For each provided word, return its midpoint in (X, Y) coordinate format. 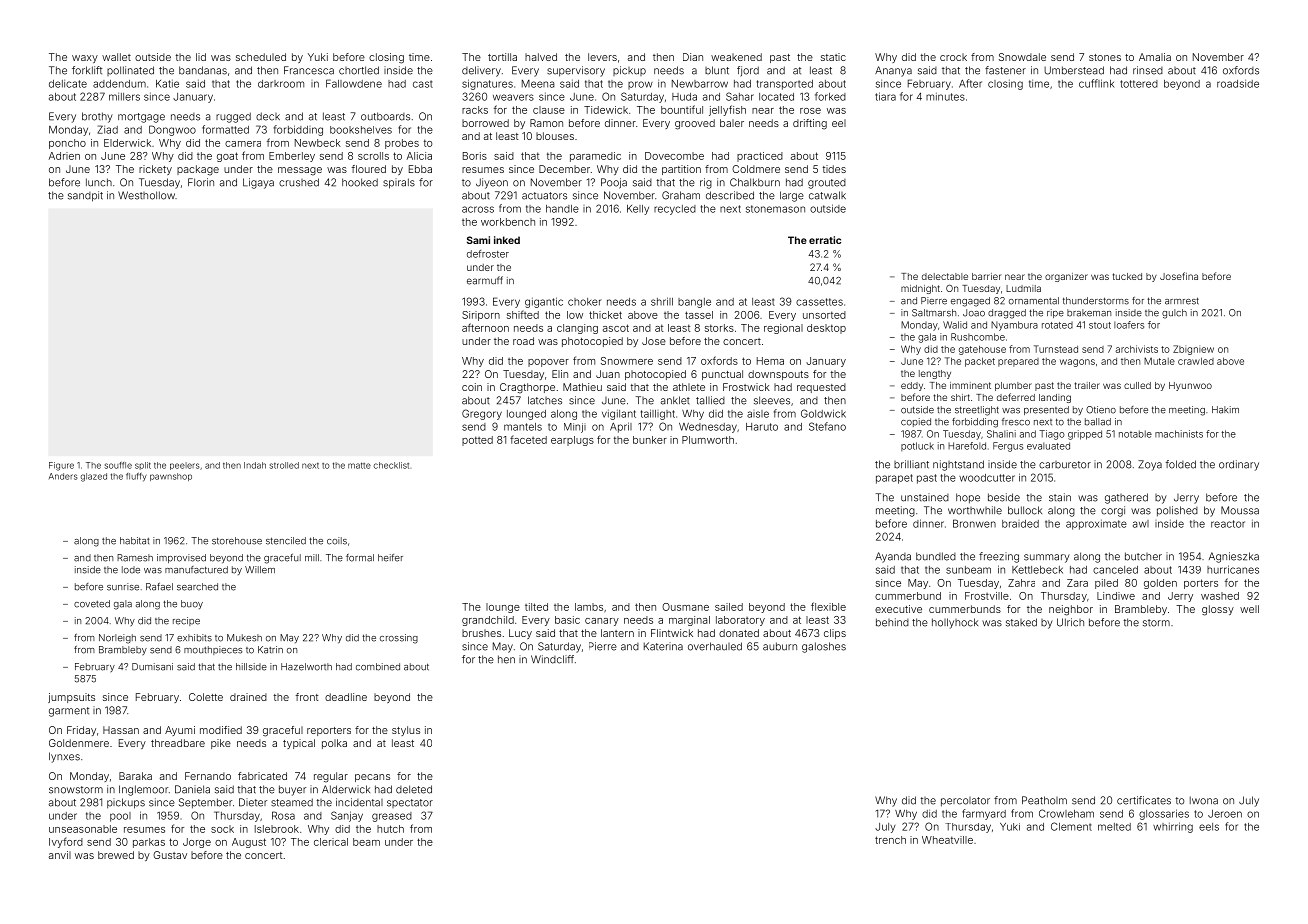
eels (1209, 827)
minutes (945, 96)
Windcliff (552, 659)
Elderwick (127, 143)
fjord (748, 71)
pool (120, 817)
